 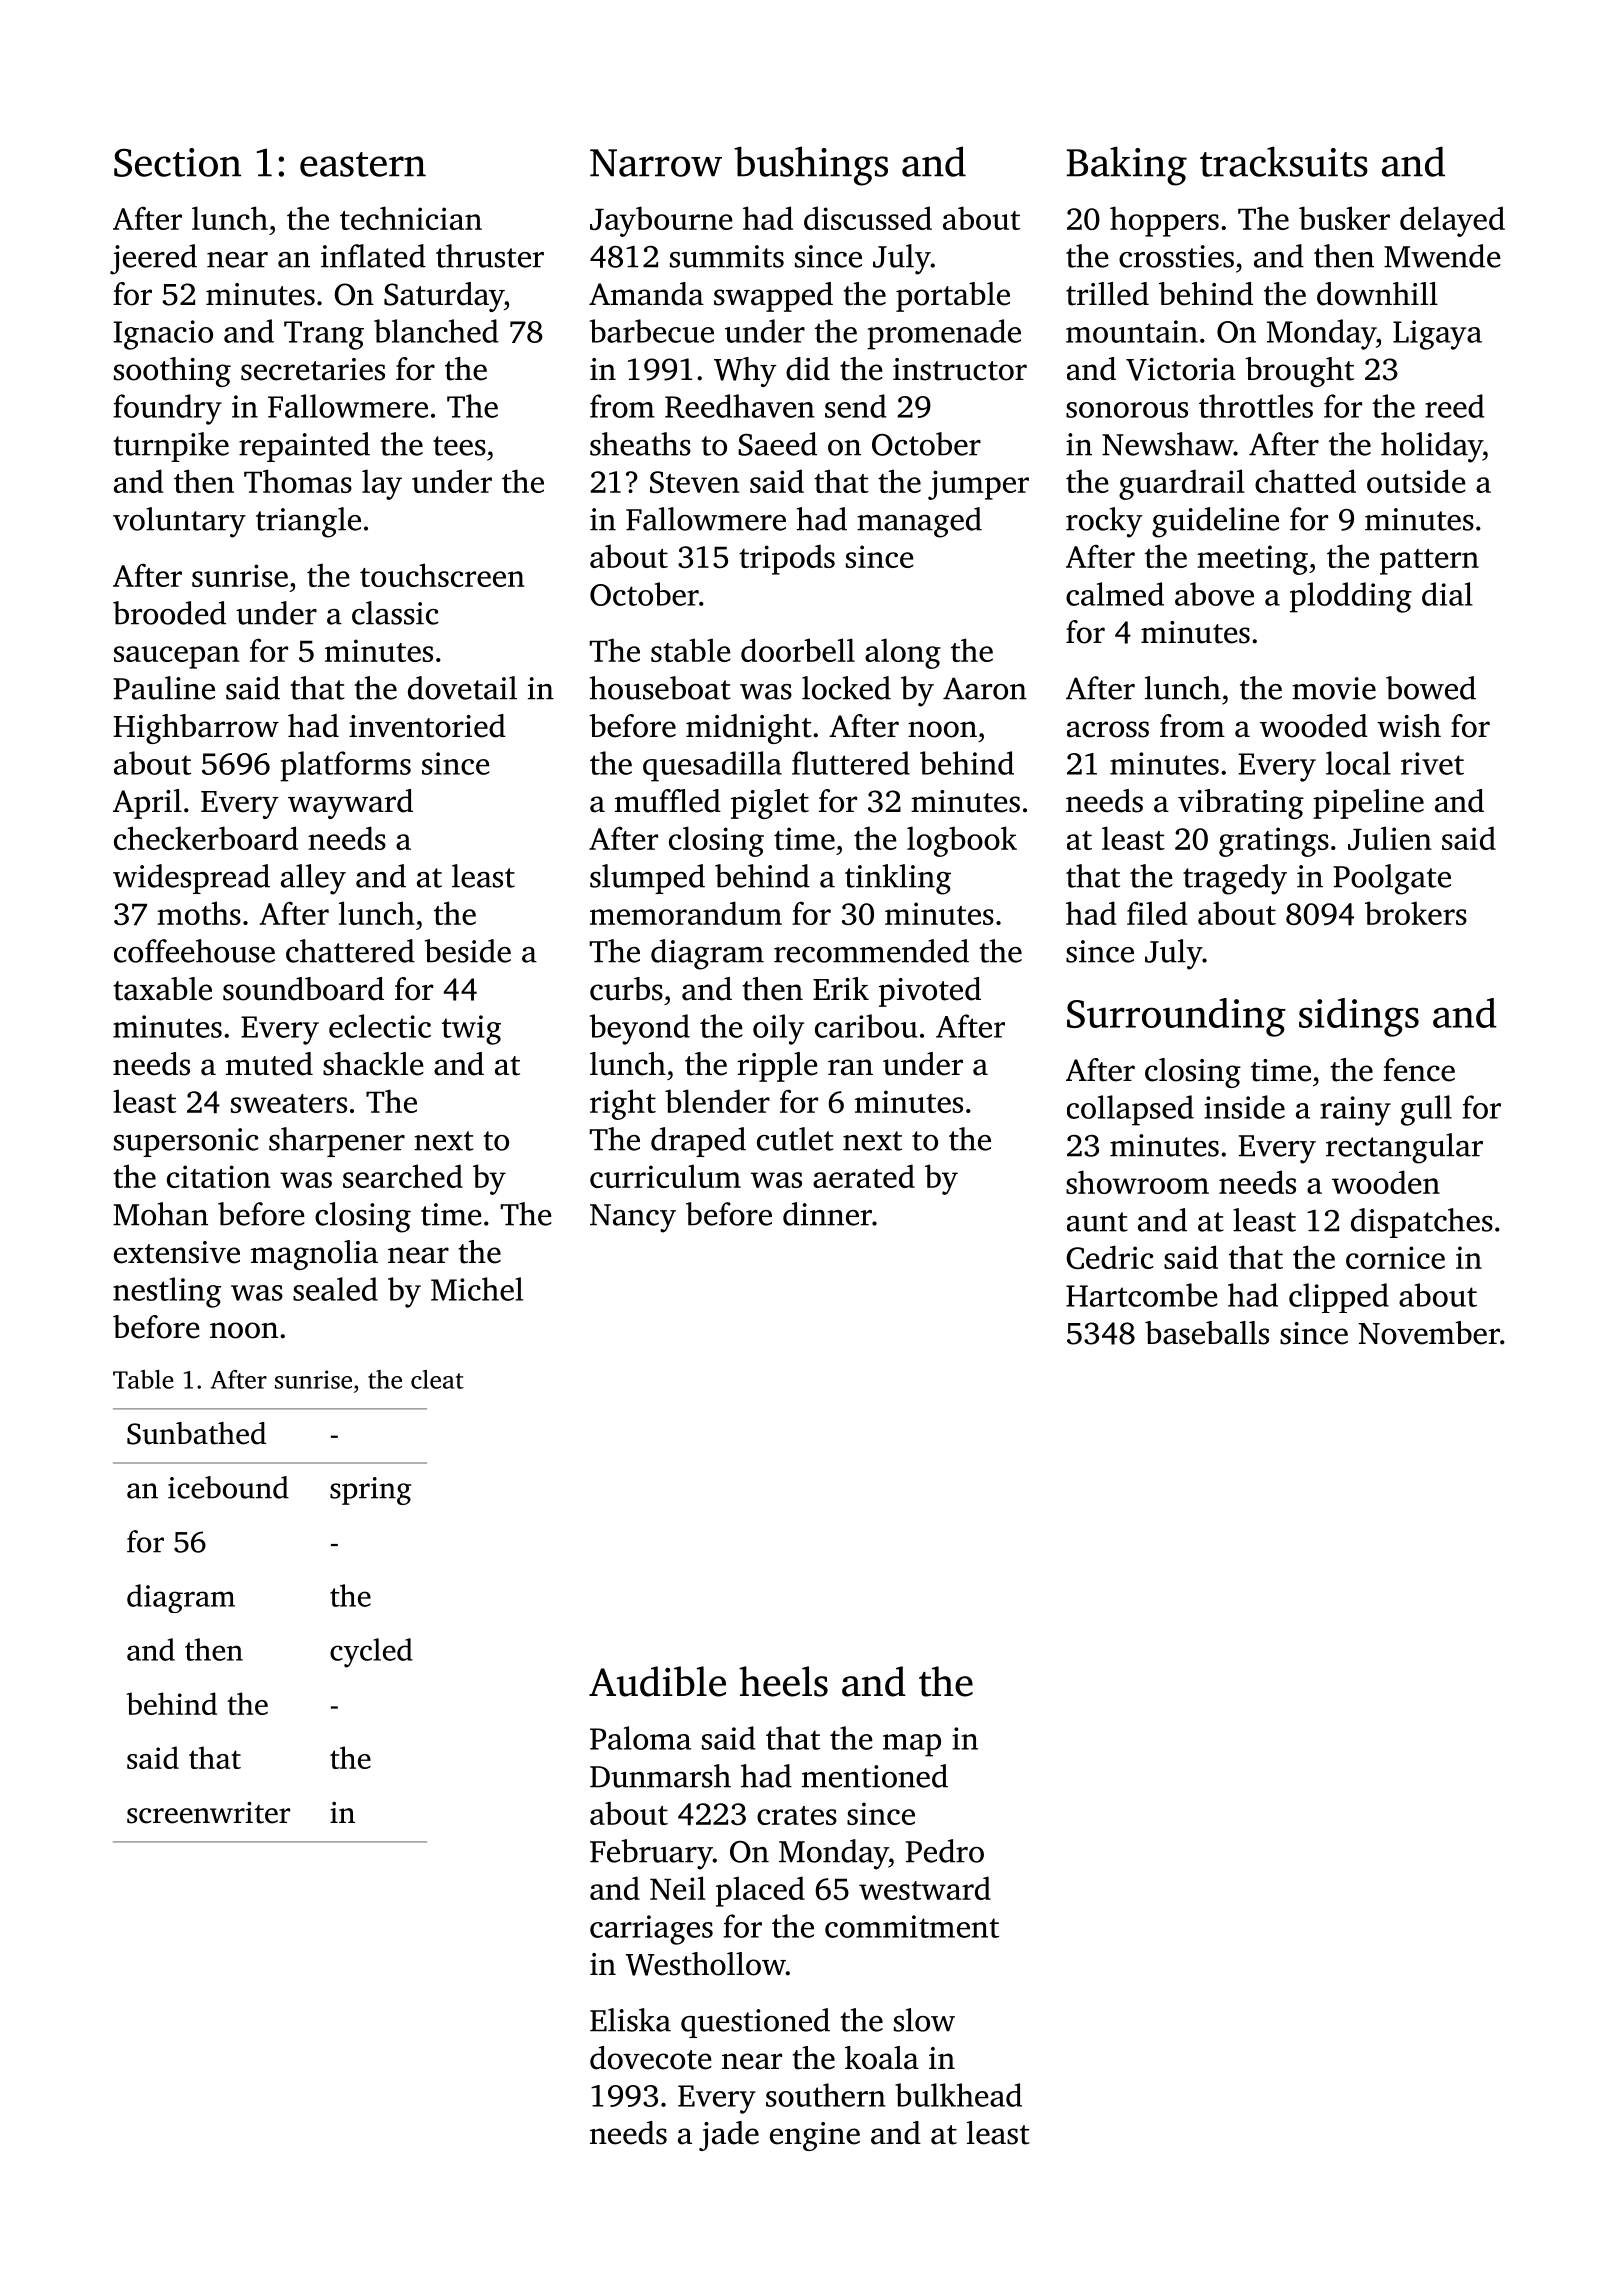 I want to click on screenwriter, so click(x=208, y=1813).
